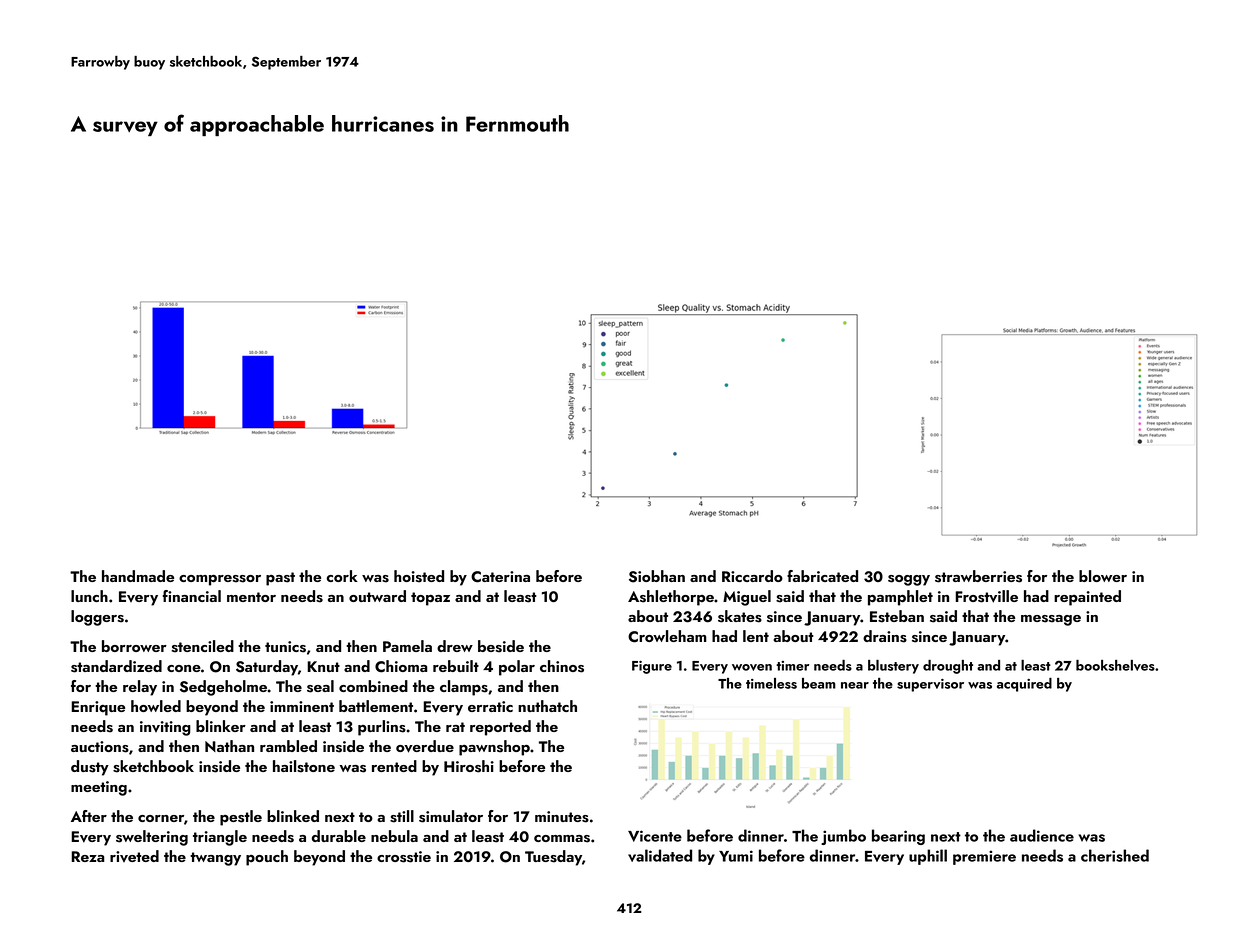 The height and width of the screenshot is (952, 1233). I want to click on Hiroshi, so click(469, 766).
